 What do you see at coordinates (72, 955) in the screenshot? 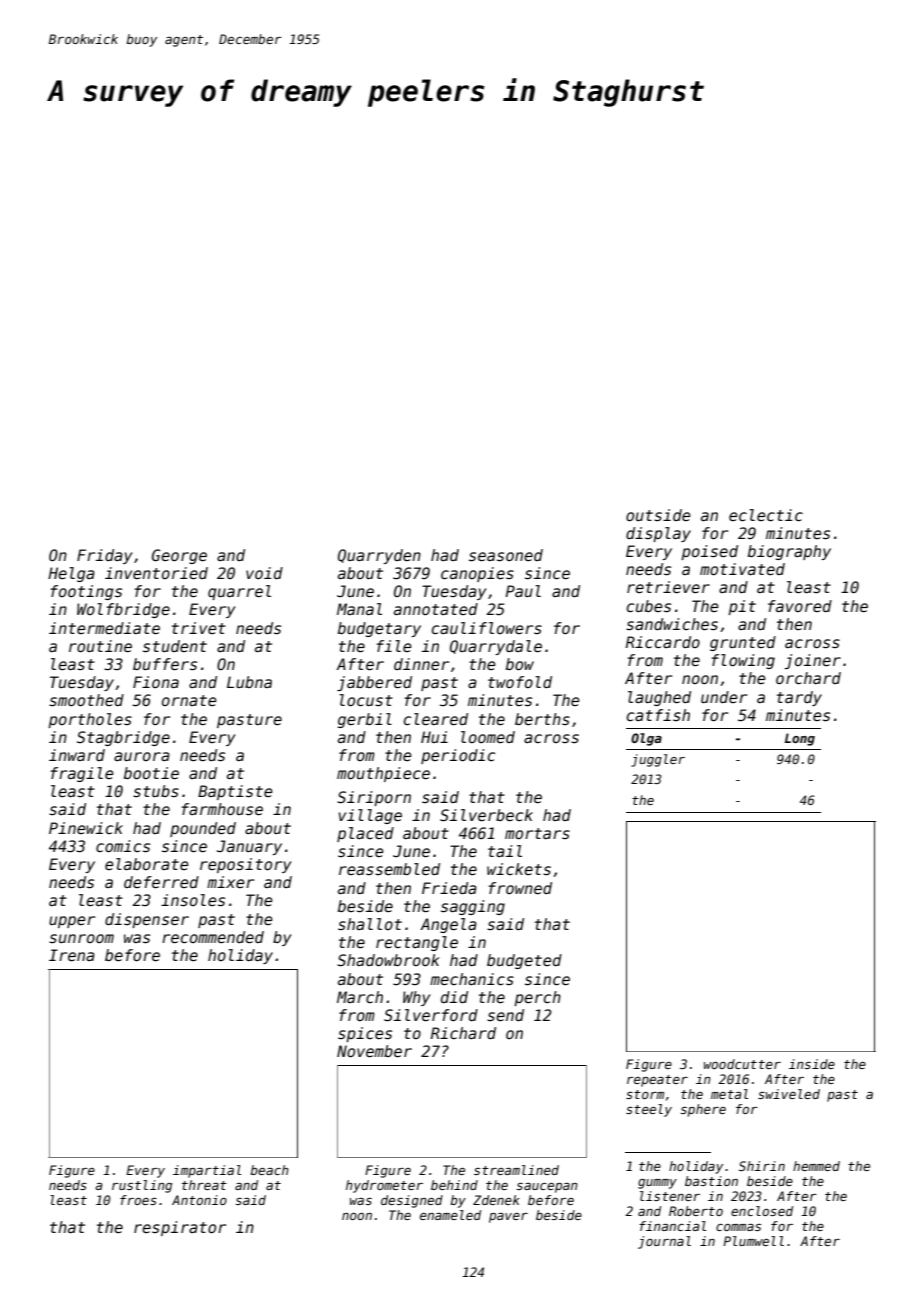
I see `Irena` at bounding box center [72, 955].
